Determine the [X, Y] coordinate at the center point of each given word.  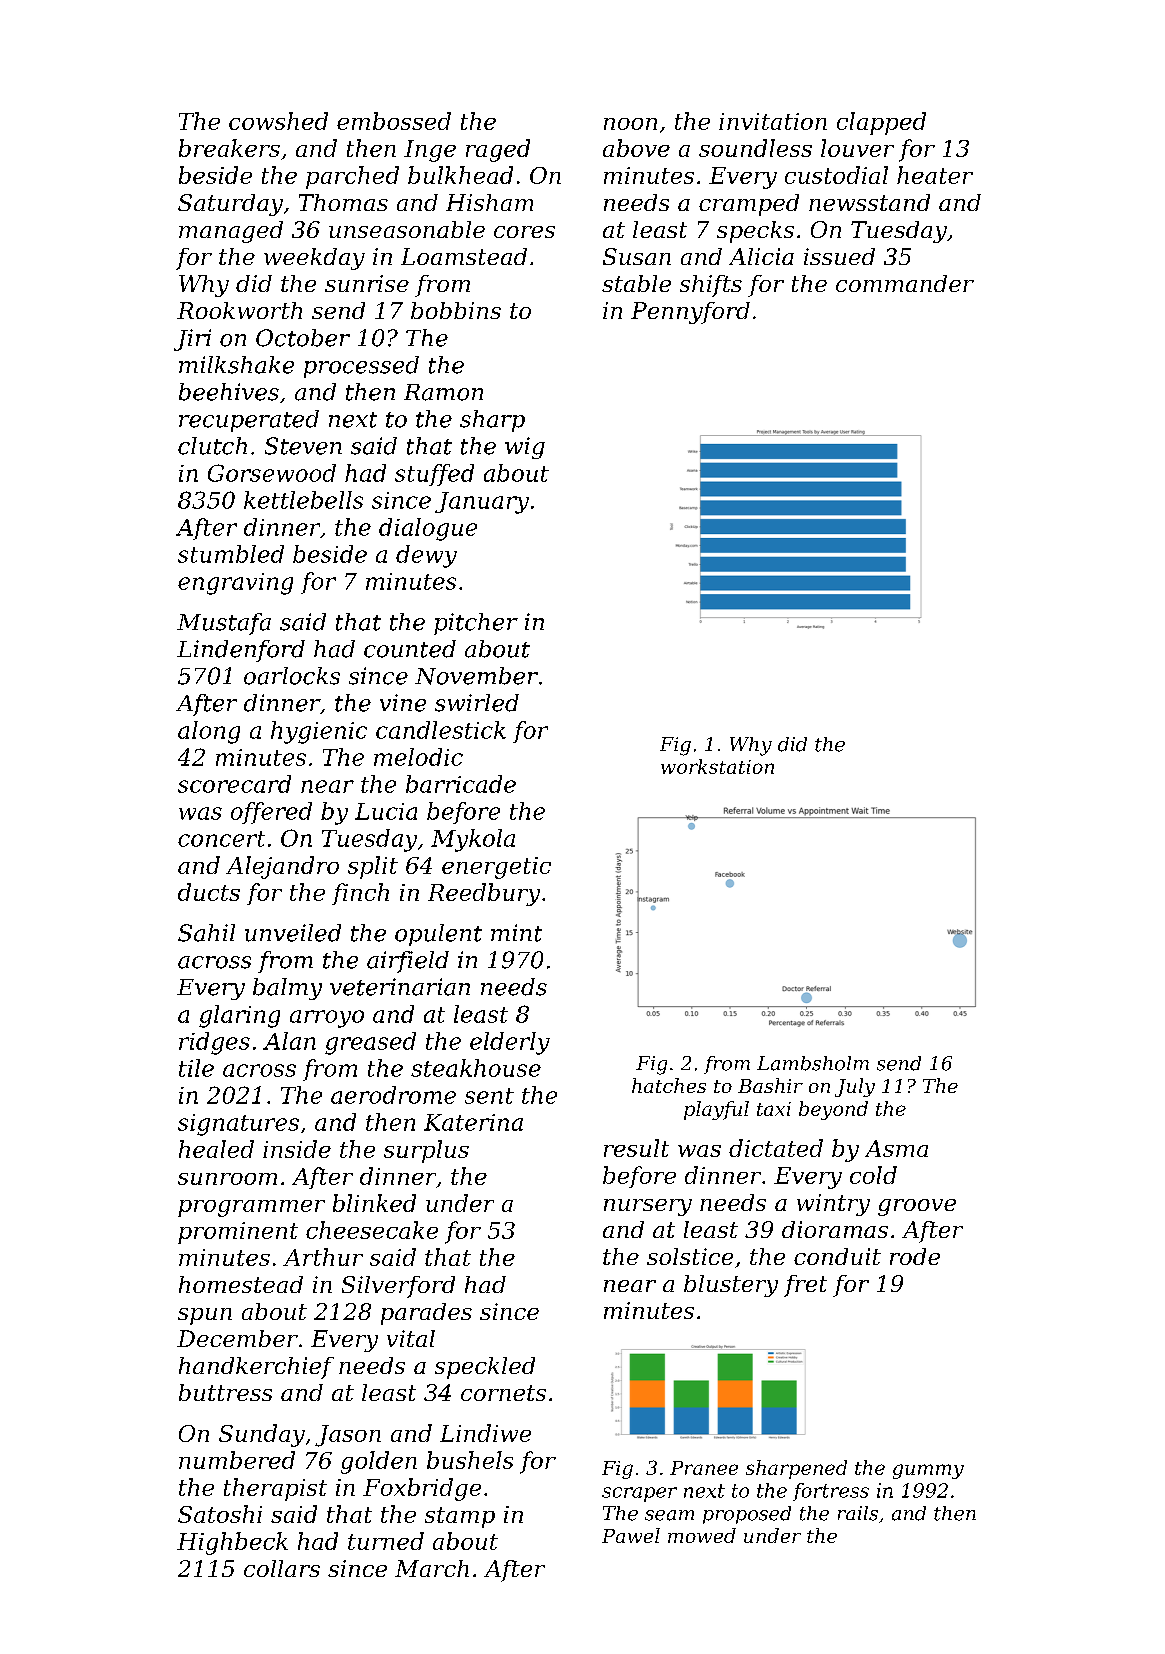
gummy [928, 1471]
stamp [460, 1517]
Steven [303, 446]
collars [282, 1568]
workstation [717, 766]
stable [636, 283]
